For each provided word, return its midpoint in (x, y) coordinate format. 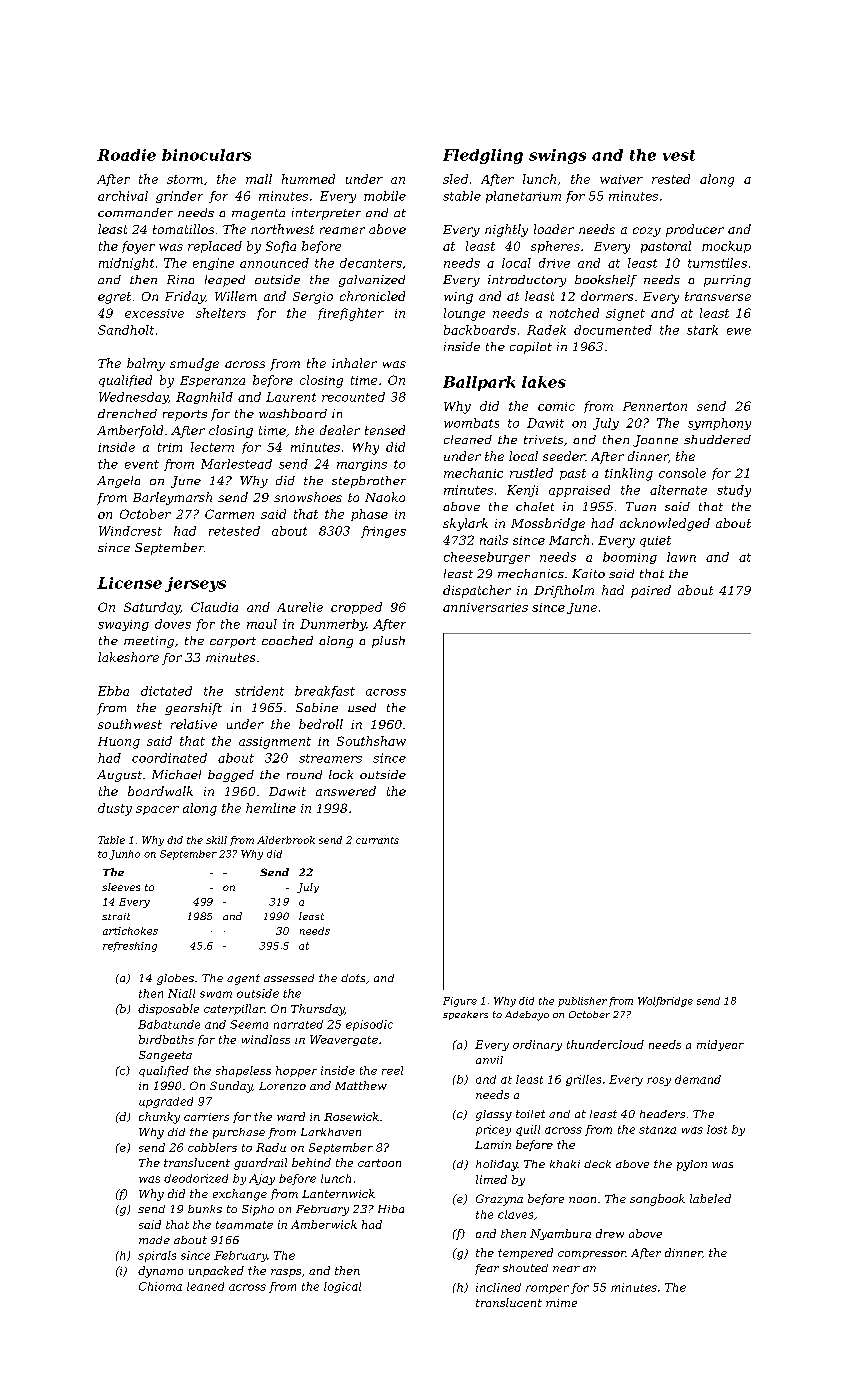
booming (630, 558)
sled (455, 179)
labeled (710, 1198)
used (362, 707)
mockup (726, 247)
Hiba (391, 1209)
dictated (166, 691)
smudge (194, 364)
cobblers (212, 1147)
